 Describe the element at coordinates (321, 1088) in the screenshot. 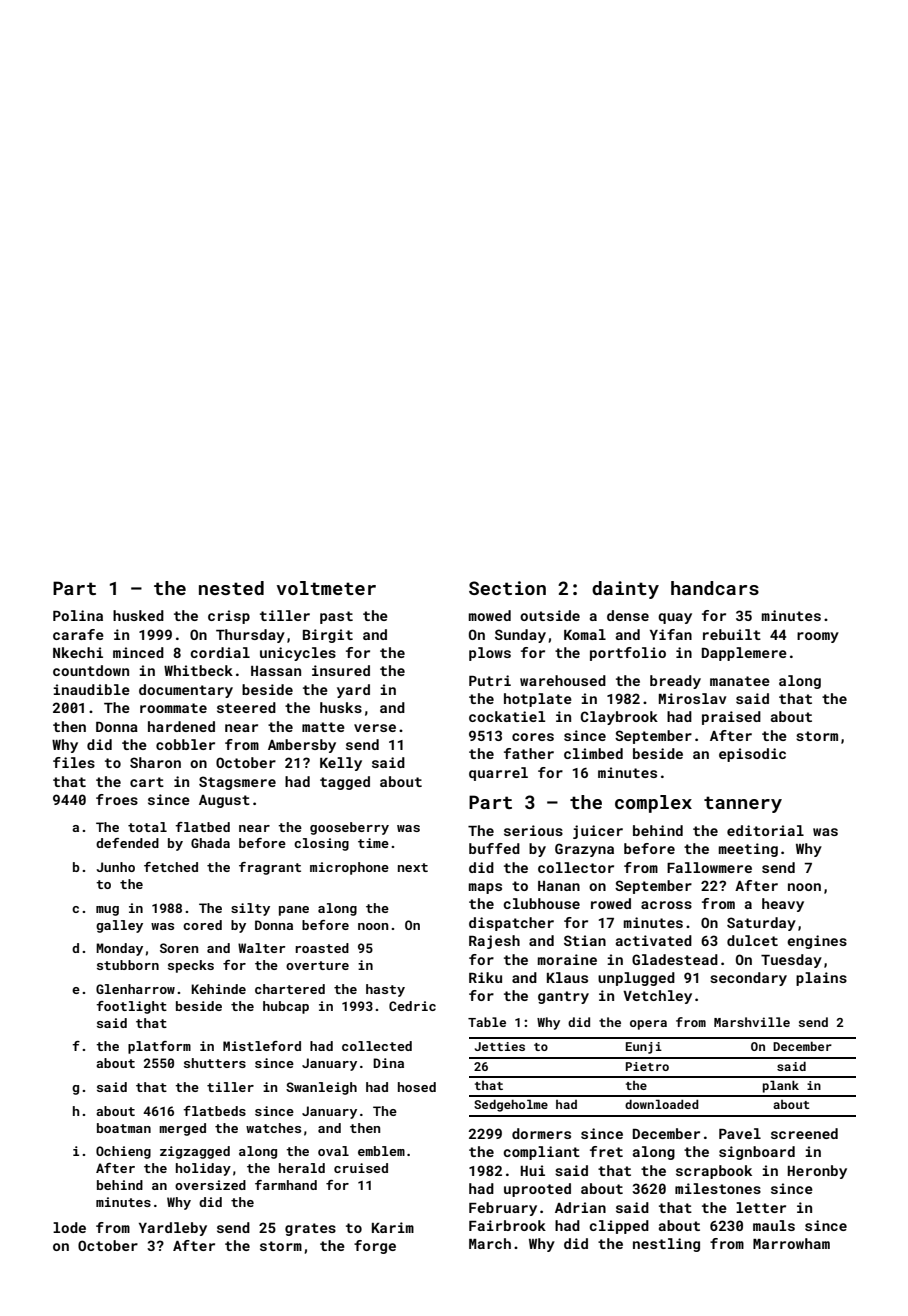

I see `Swanleigh` at that location.
